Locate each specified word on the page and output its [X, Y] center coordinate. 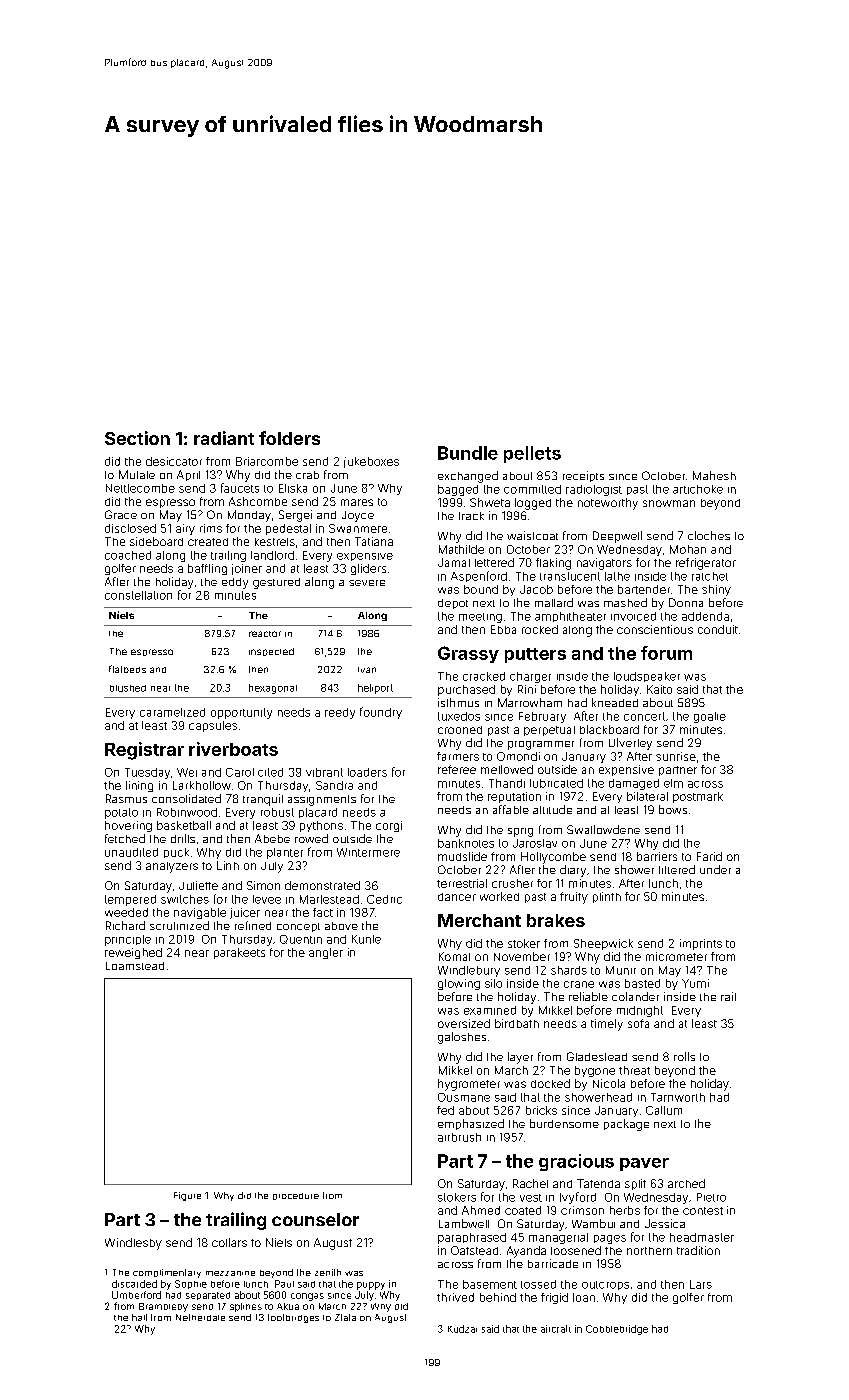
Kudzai [462, 1329]
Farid [709, 856]
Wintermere [368, 852]
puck [176, 853]
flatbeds [127, 669]
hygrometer [469, 1085]
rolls [684, 1056]
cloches [709, 535]
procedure [296, 1196]
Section [137, 438]
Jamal [454, 562]
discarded [134, 1284]
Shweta [490, 502]
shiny [716, 590]
